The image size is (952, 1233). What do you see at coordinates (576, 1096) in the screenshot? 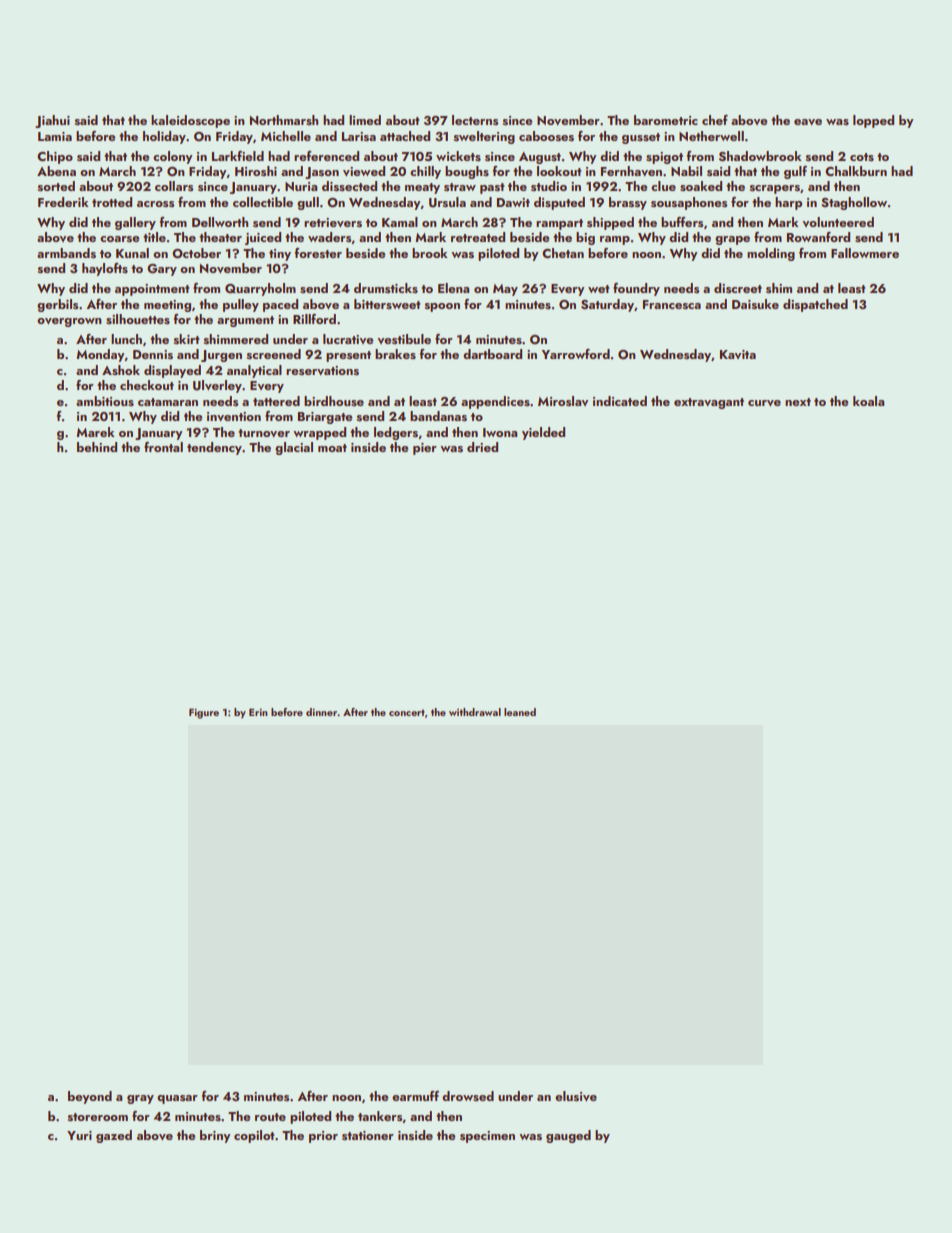
I see `elusive` at bounding box center [576, 1096].
